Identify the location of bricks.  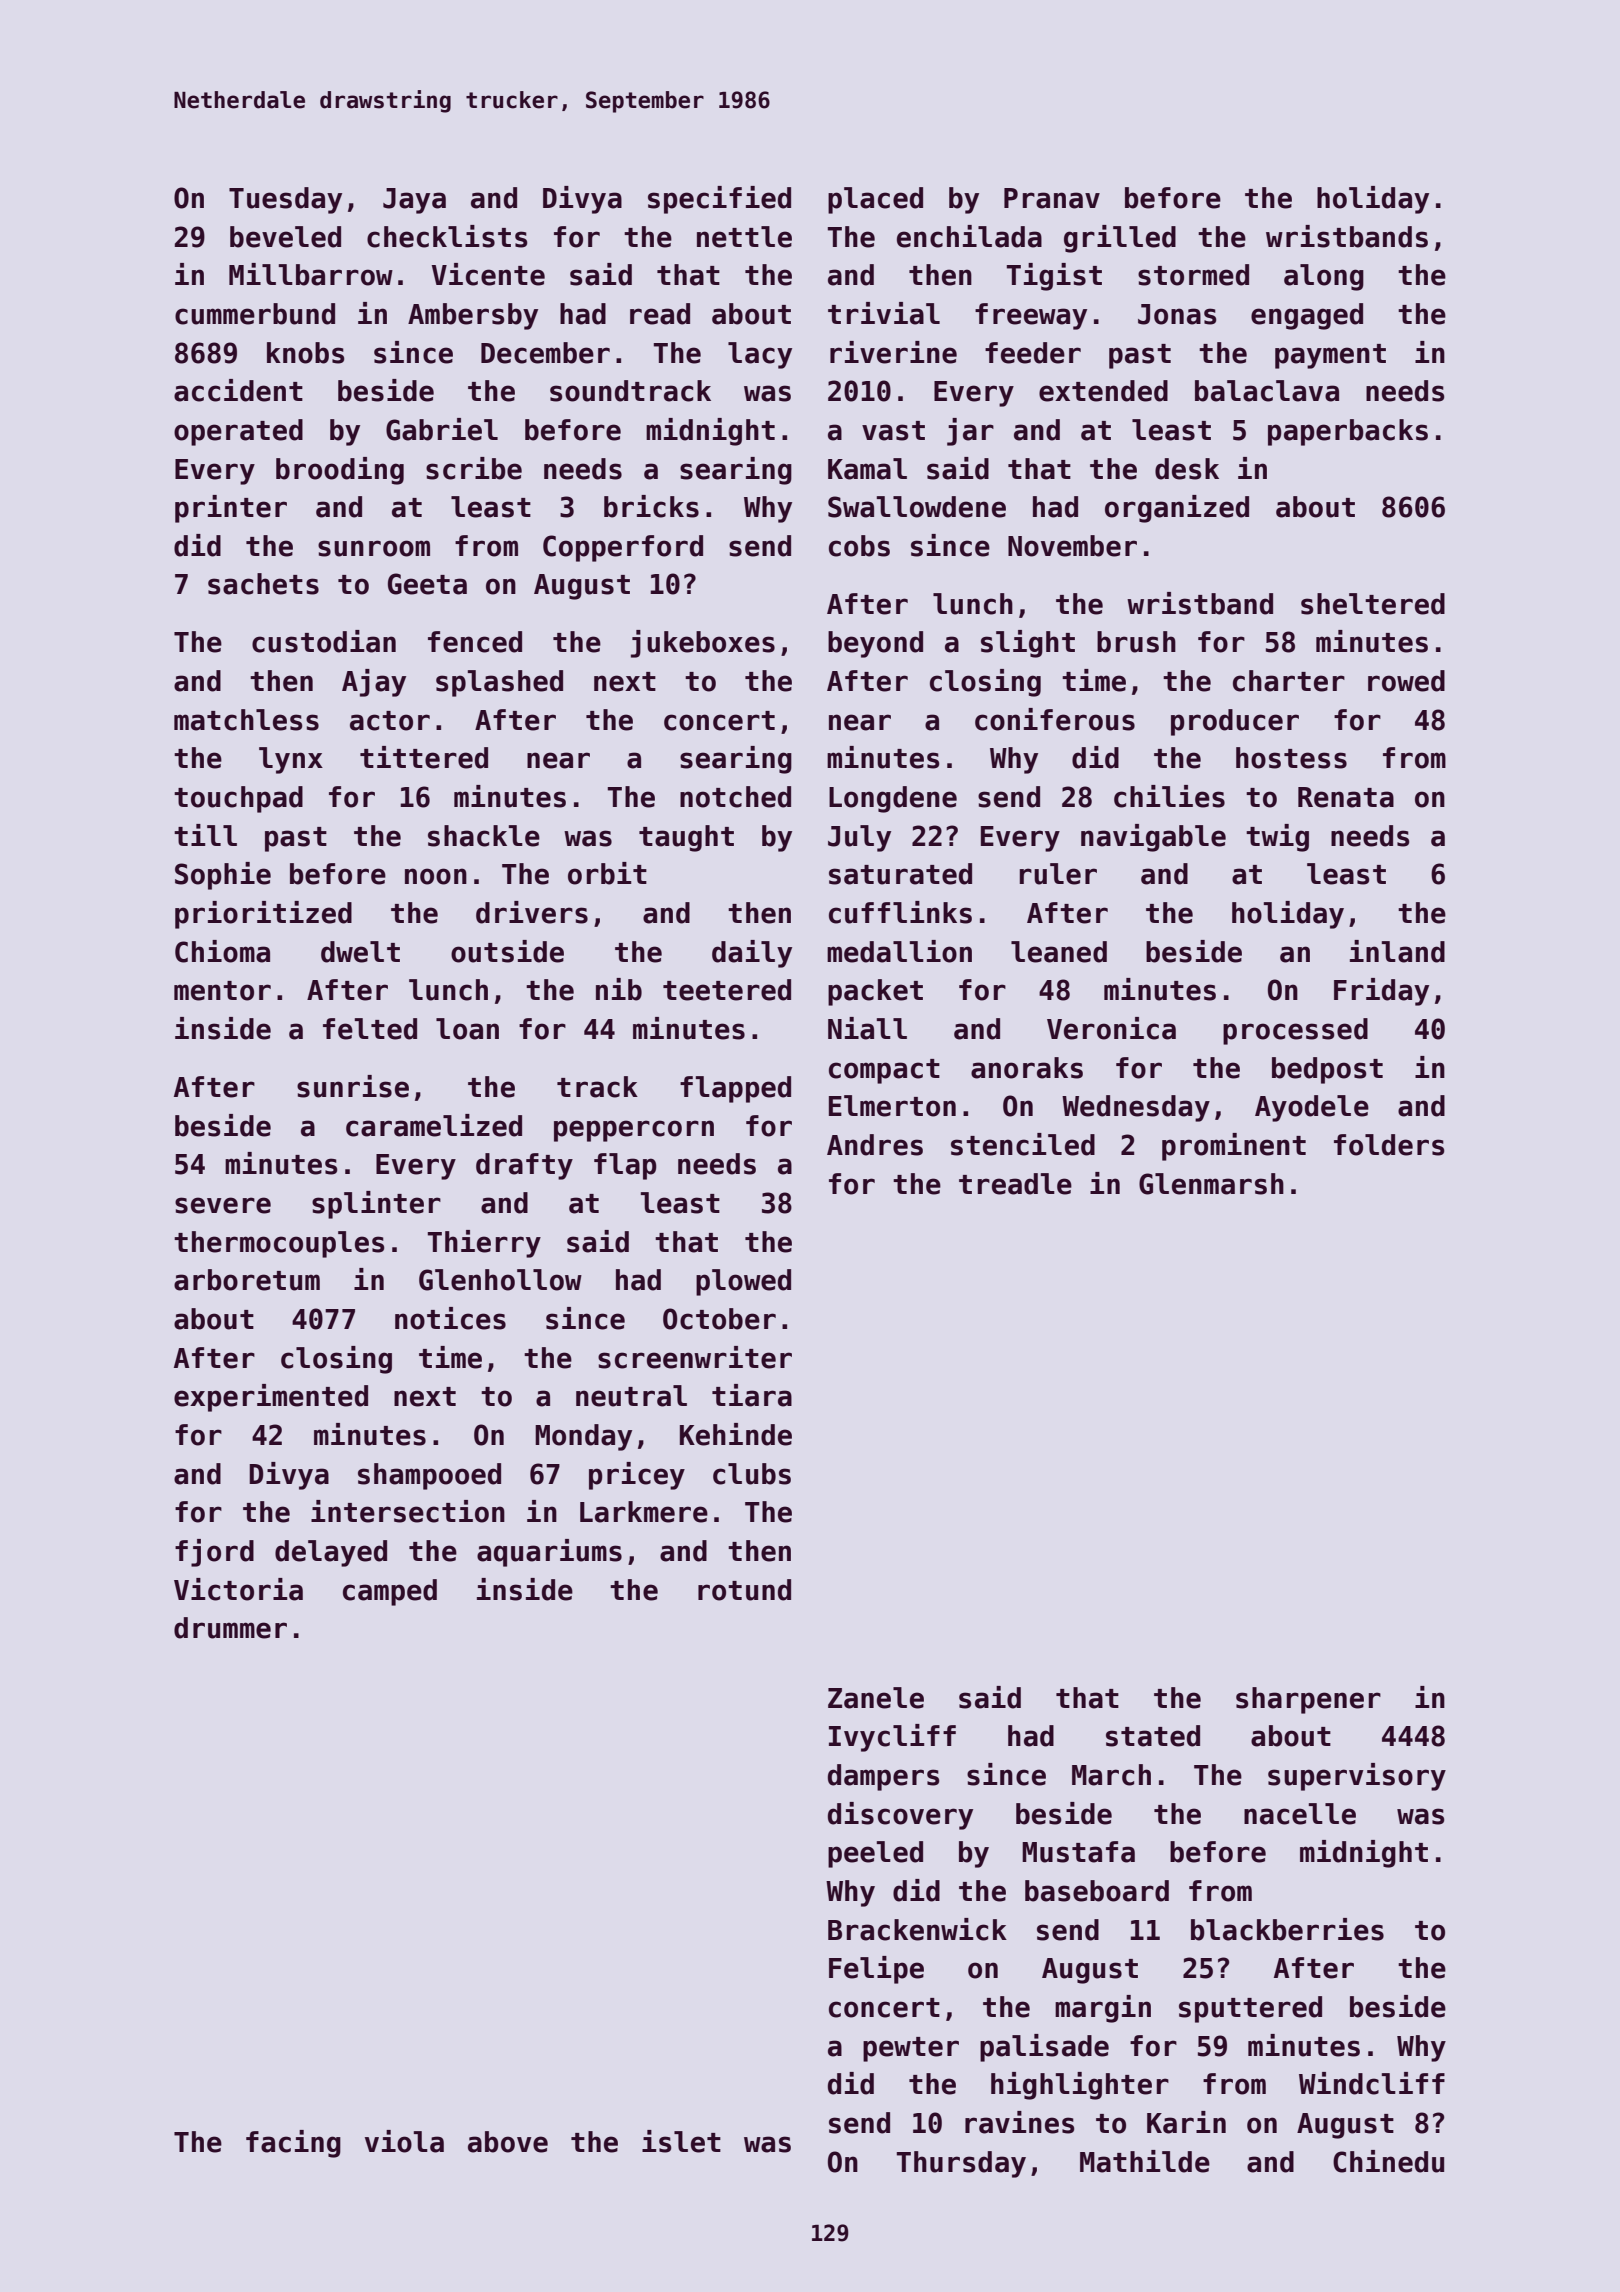
(651, 506).
